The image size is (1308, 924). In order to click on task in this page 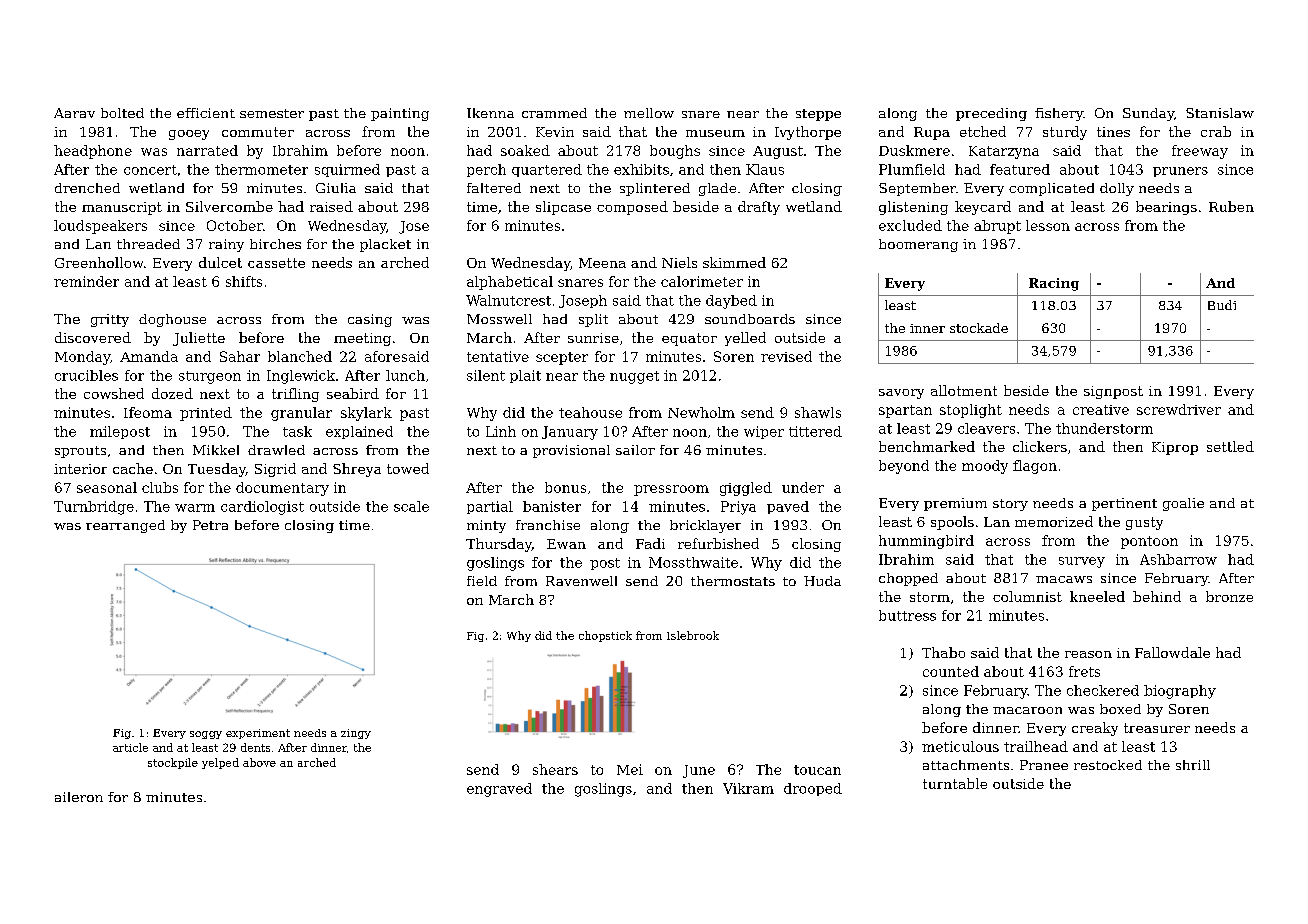, I will do `click(297, 431)`.
